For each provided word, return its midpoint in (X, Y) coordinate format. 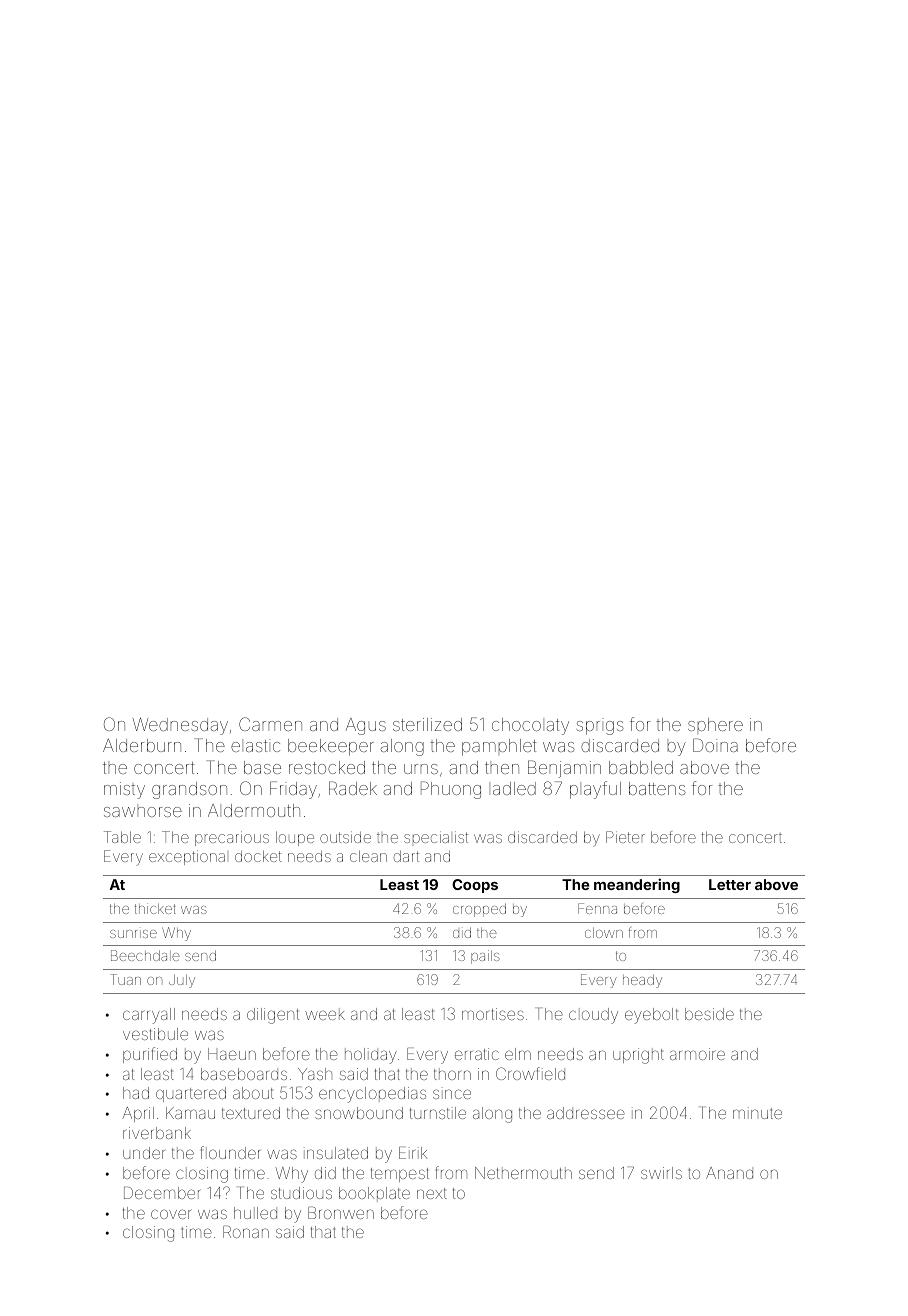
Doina (715, 745)
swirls (661, 1173)
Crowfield (530, 1073)
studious (301, 1193)
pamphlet (499, 747)
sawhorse (143, 812)
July (182, 981)
